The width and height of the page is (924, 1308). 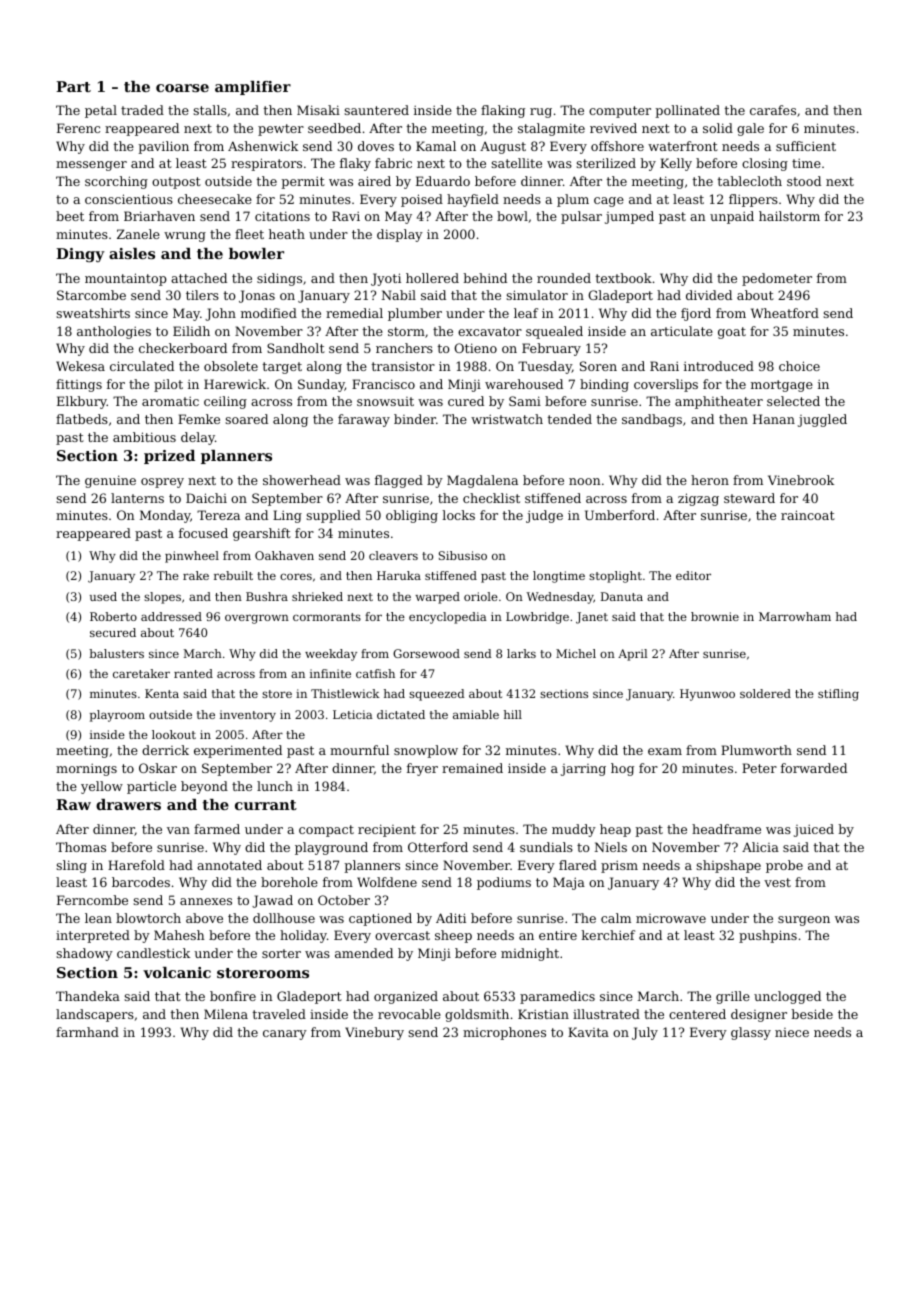 What do you see at coordinates (113, 616) in the page?
I see `Roberto` at bounding box center [113, 616].
